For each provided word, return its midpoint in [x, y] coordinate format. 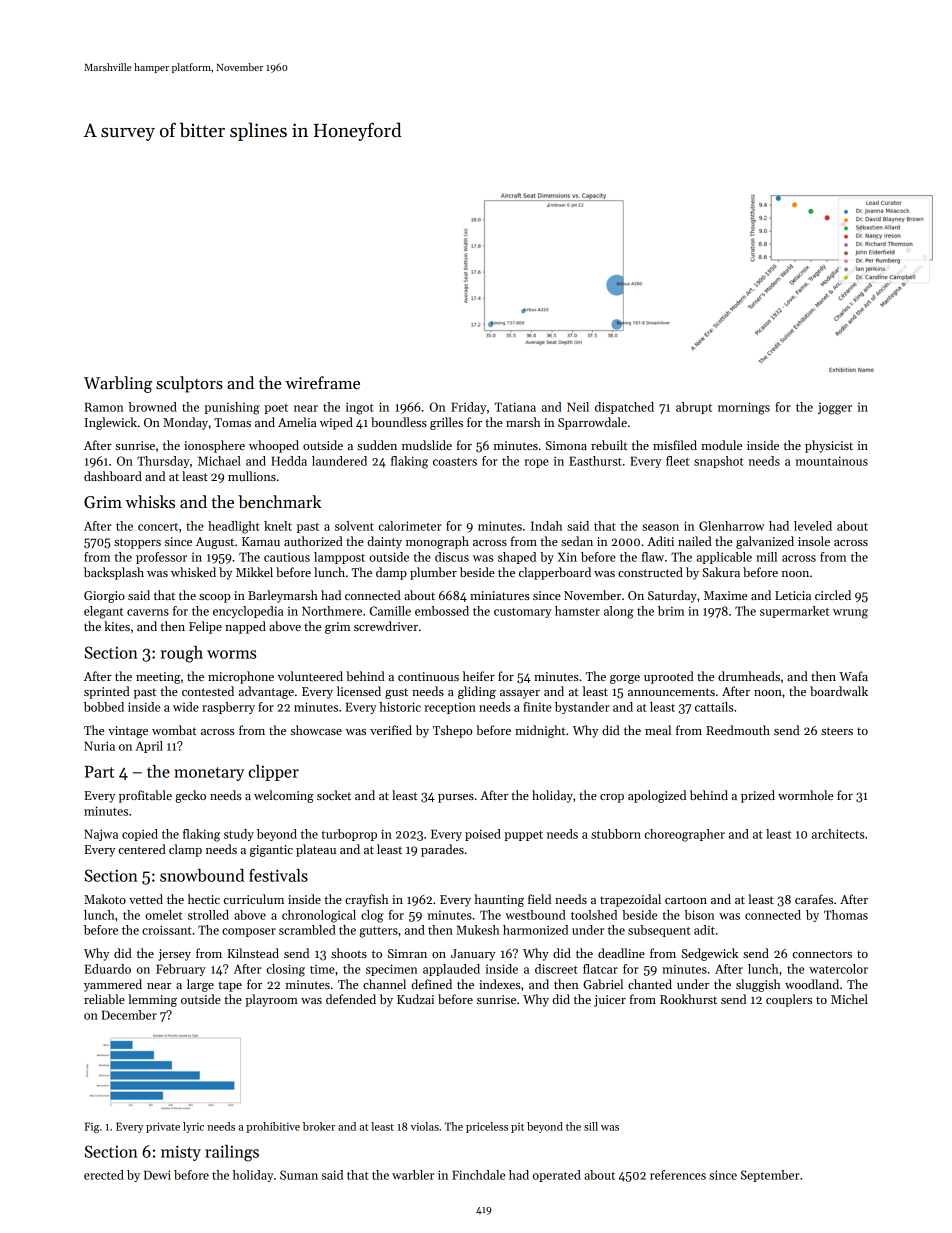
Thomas [846, 915]
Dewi [157, 1175]
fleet [677, 461]
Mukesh [477, 930]
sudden [377, 445]
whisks [150, 501]
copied [140, 835]
